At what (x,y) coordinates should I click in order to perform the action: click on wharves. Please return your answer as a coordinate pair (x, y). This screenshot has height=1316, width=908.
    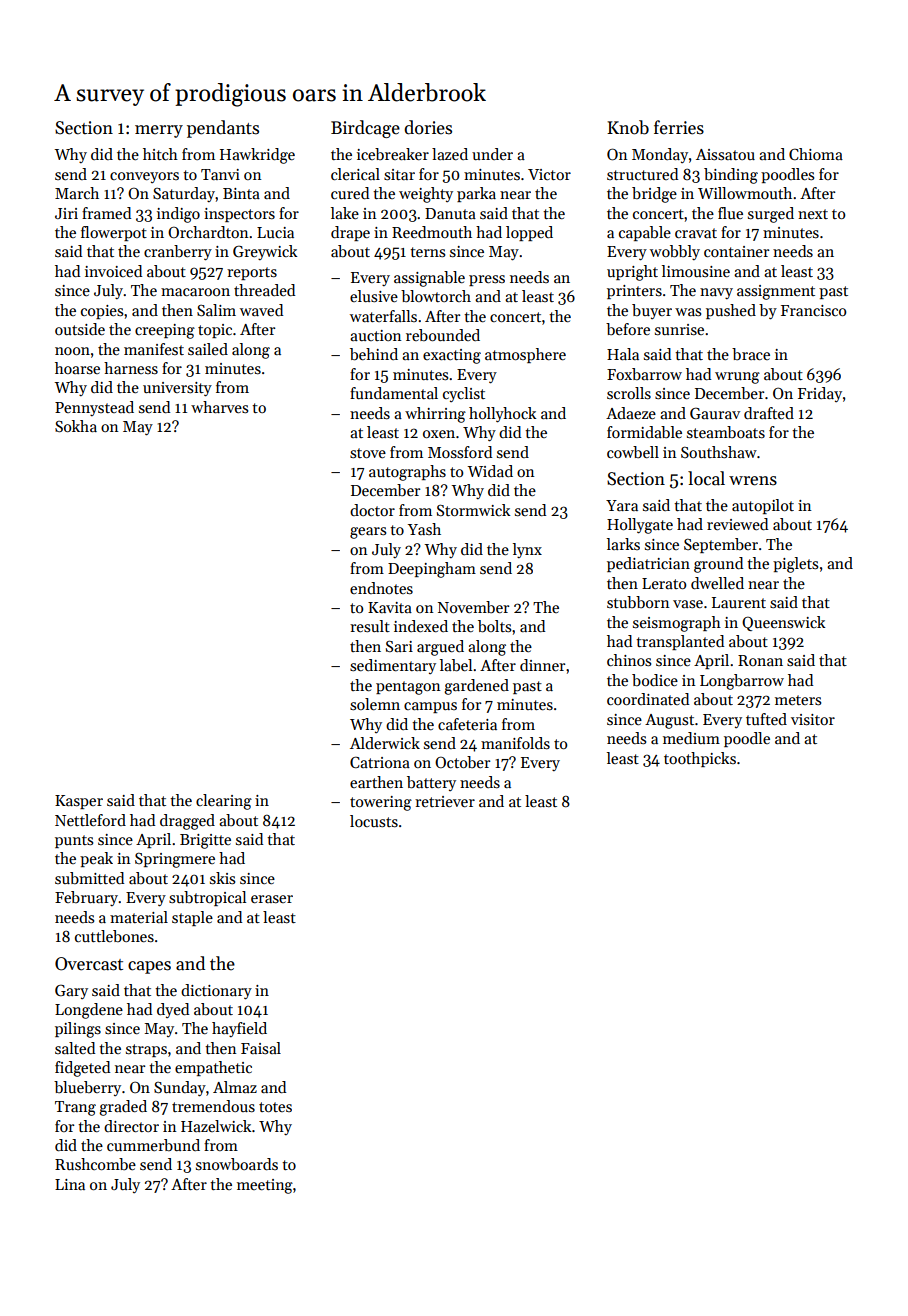
    Looking at the image, I should click on (219, 407).
